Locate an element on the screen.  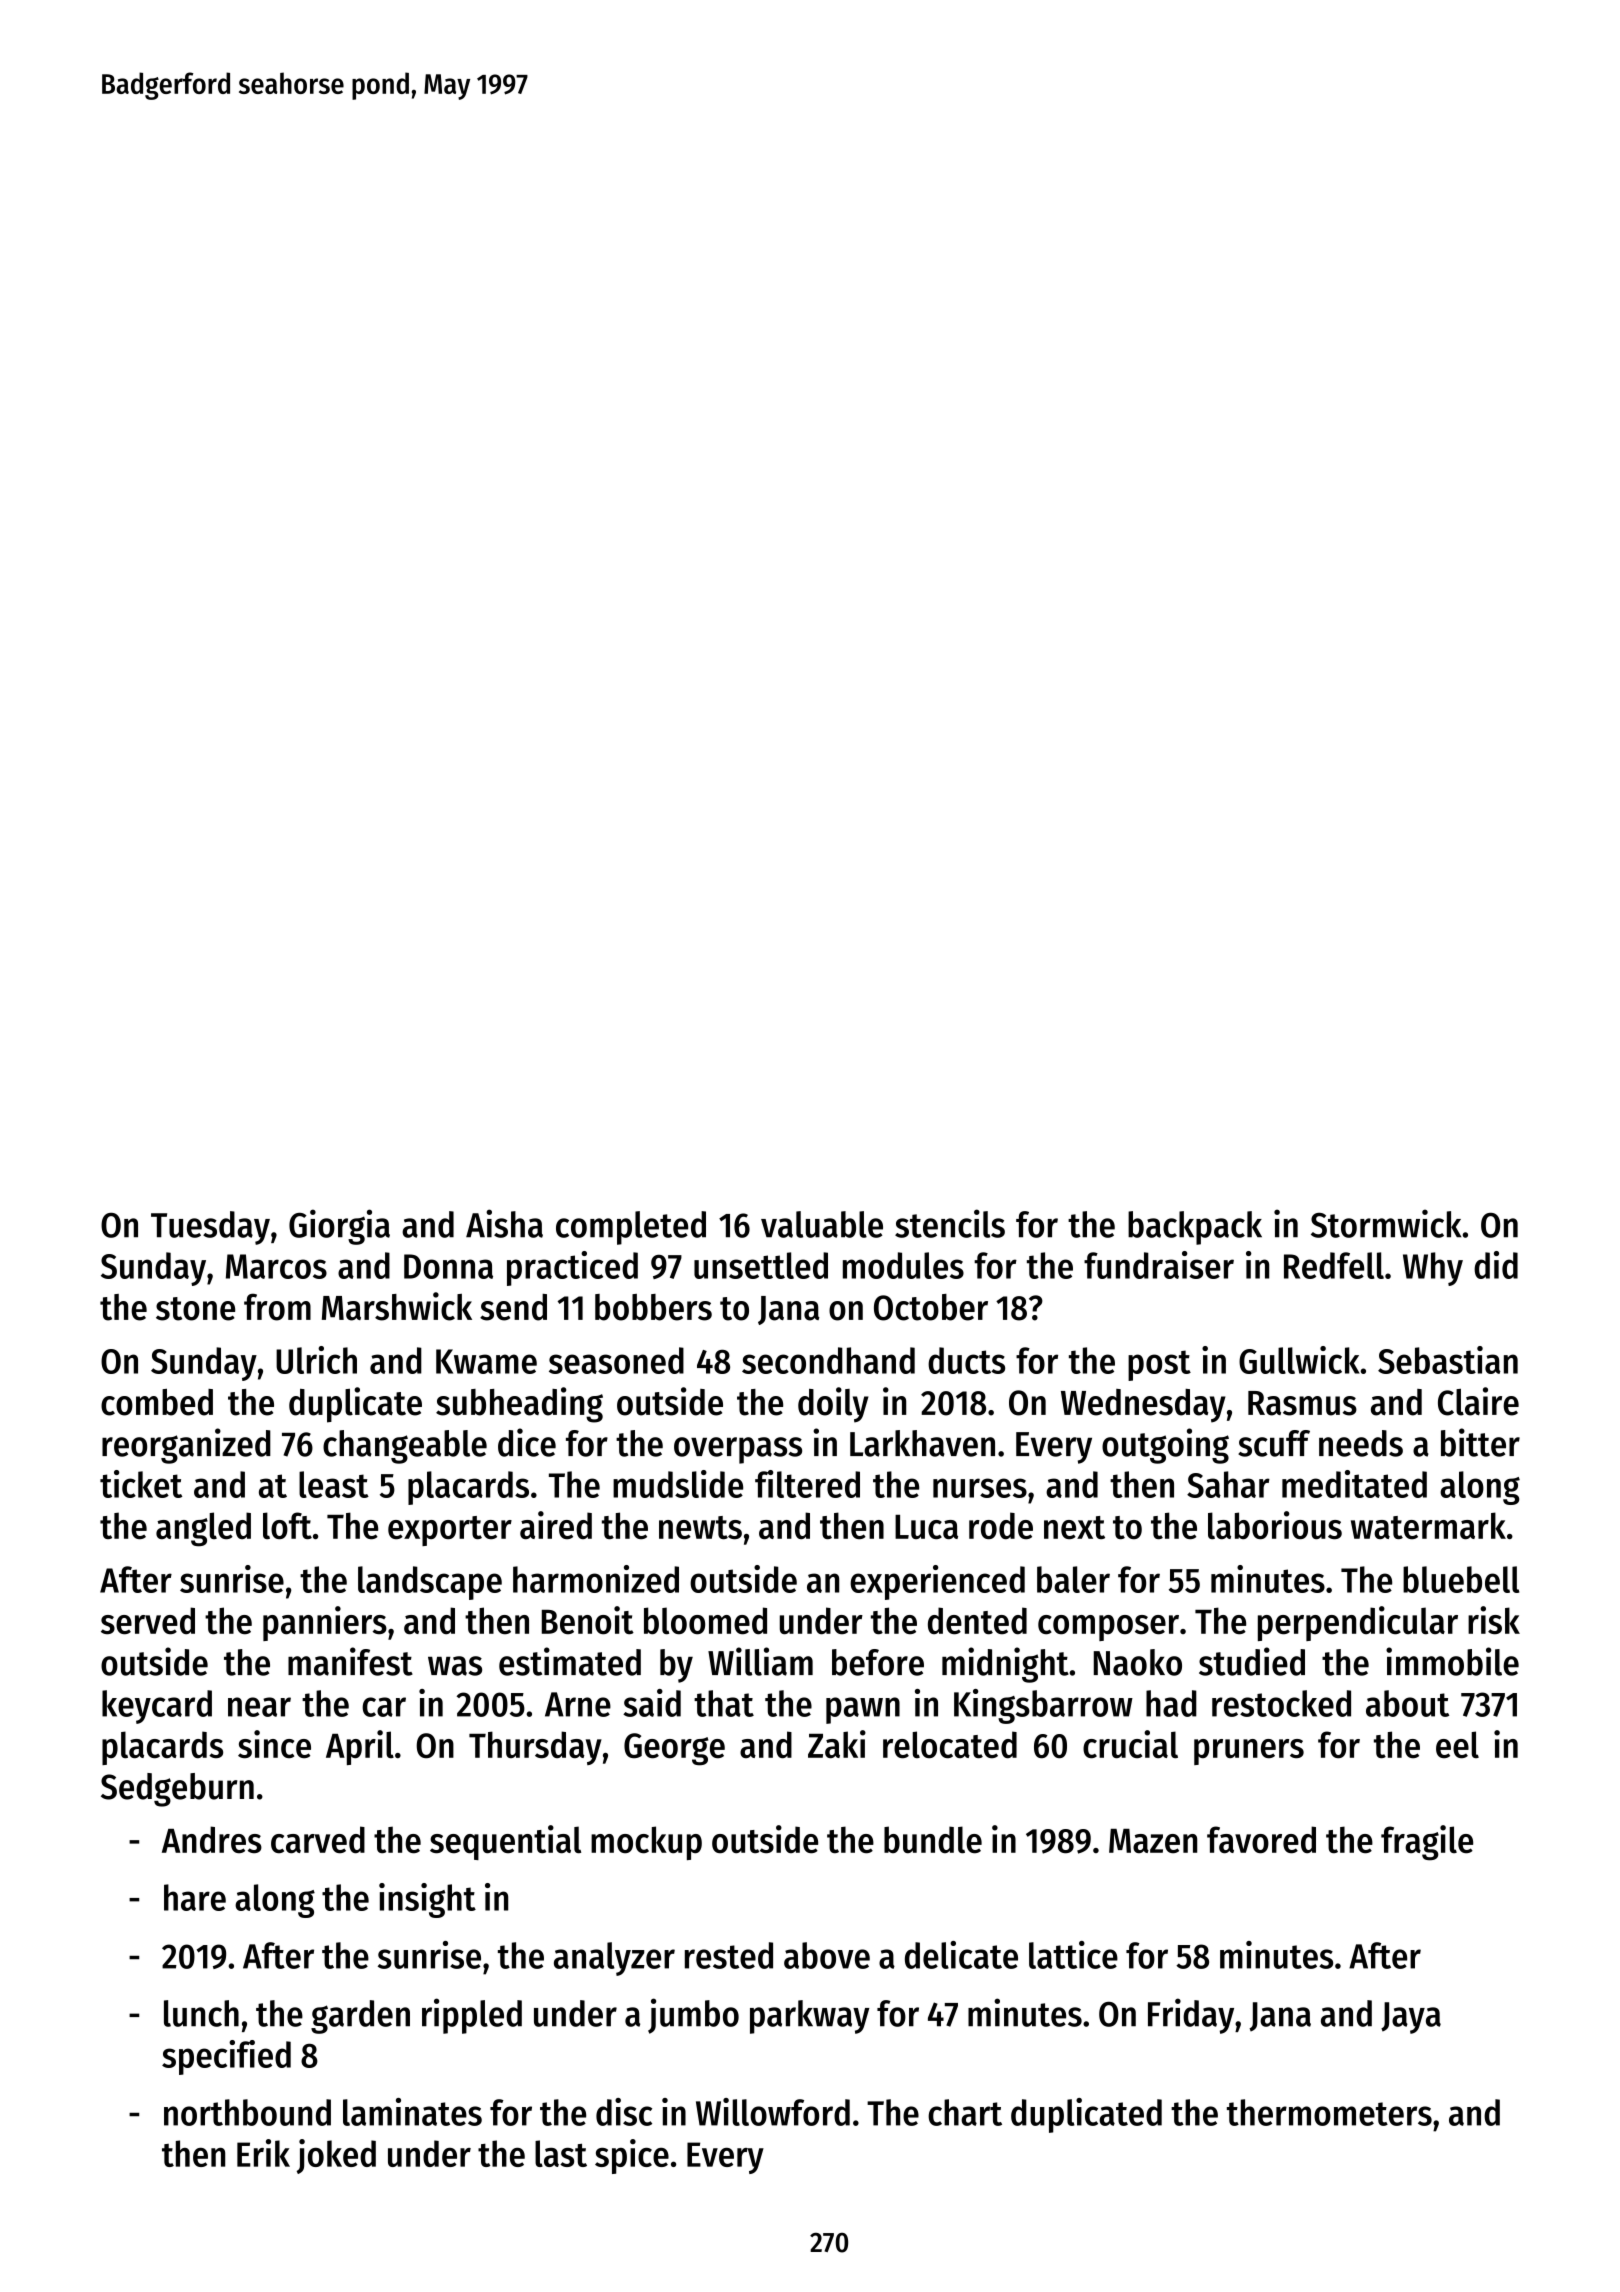
served is located at coordinates (148, 1621).
